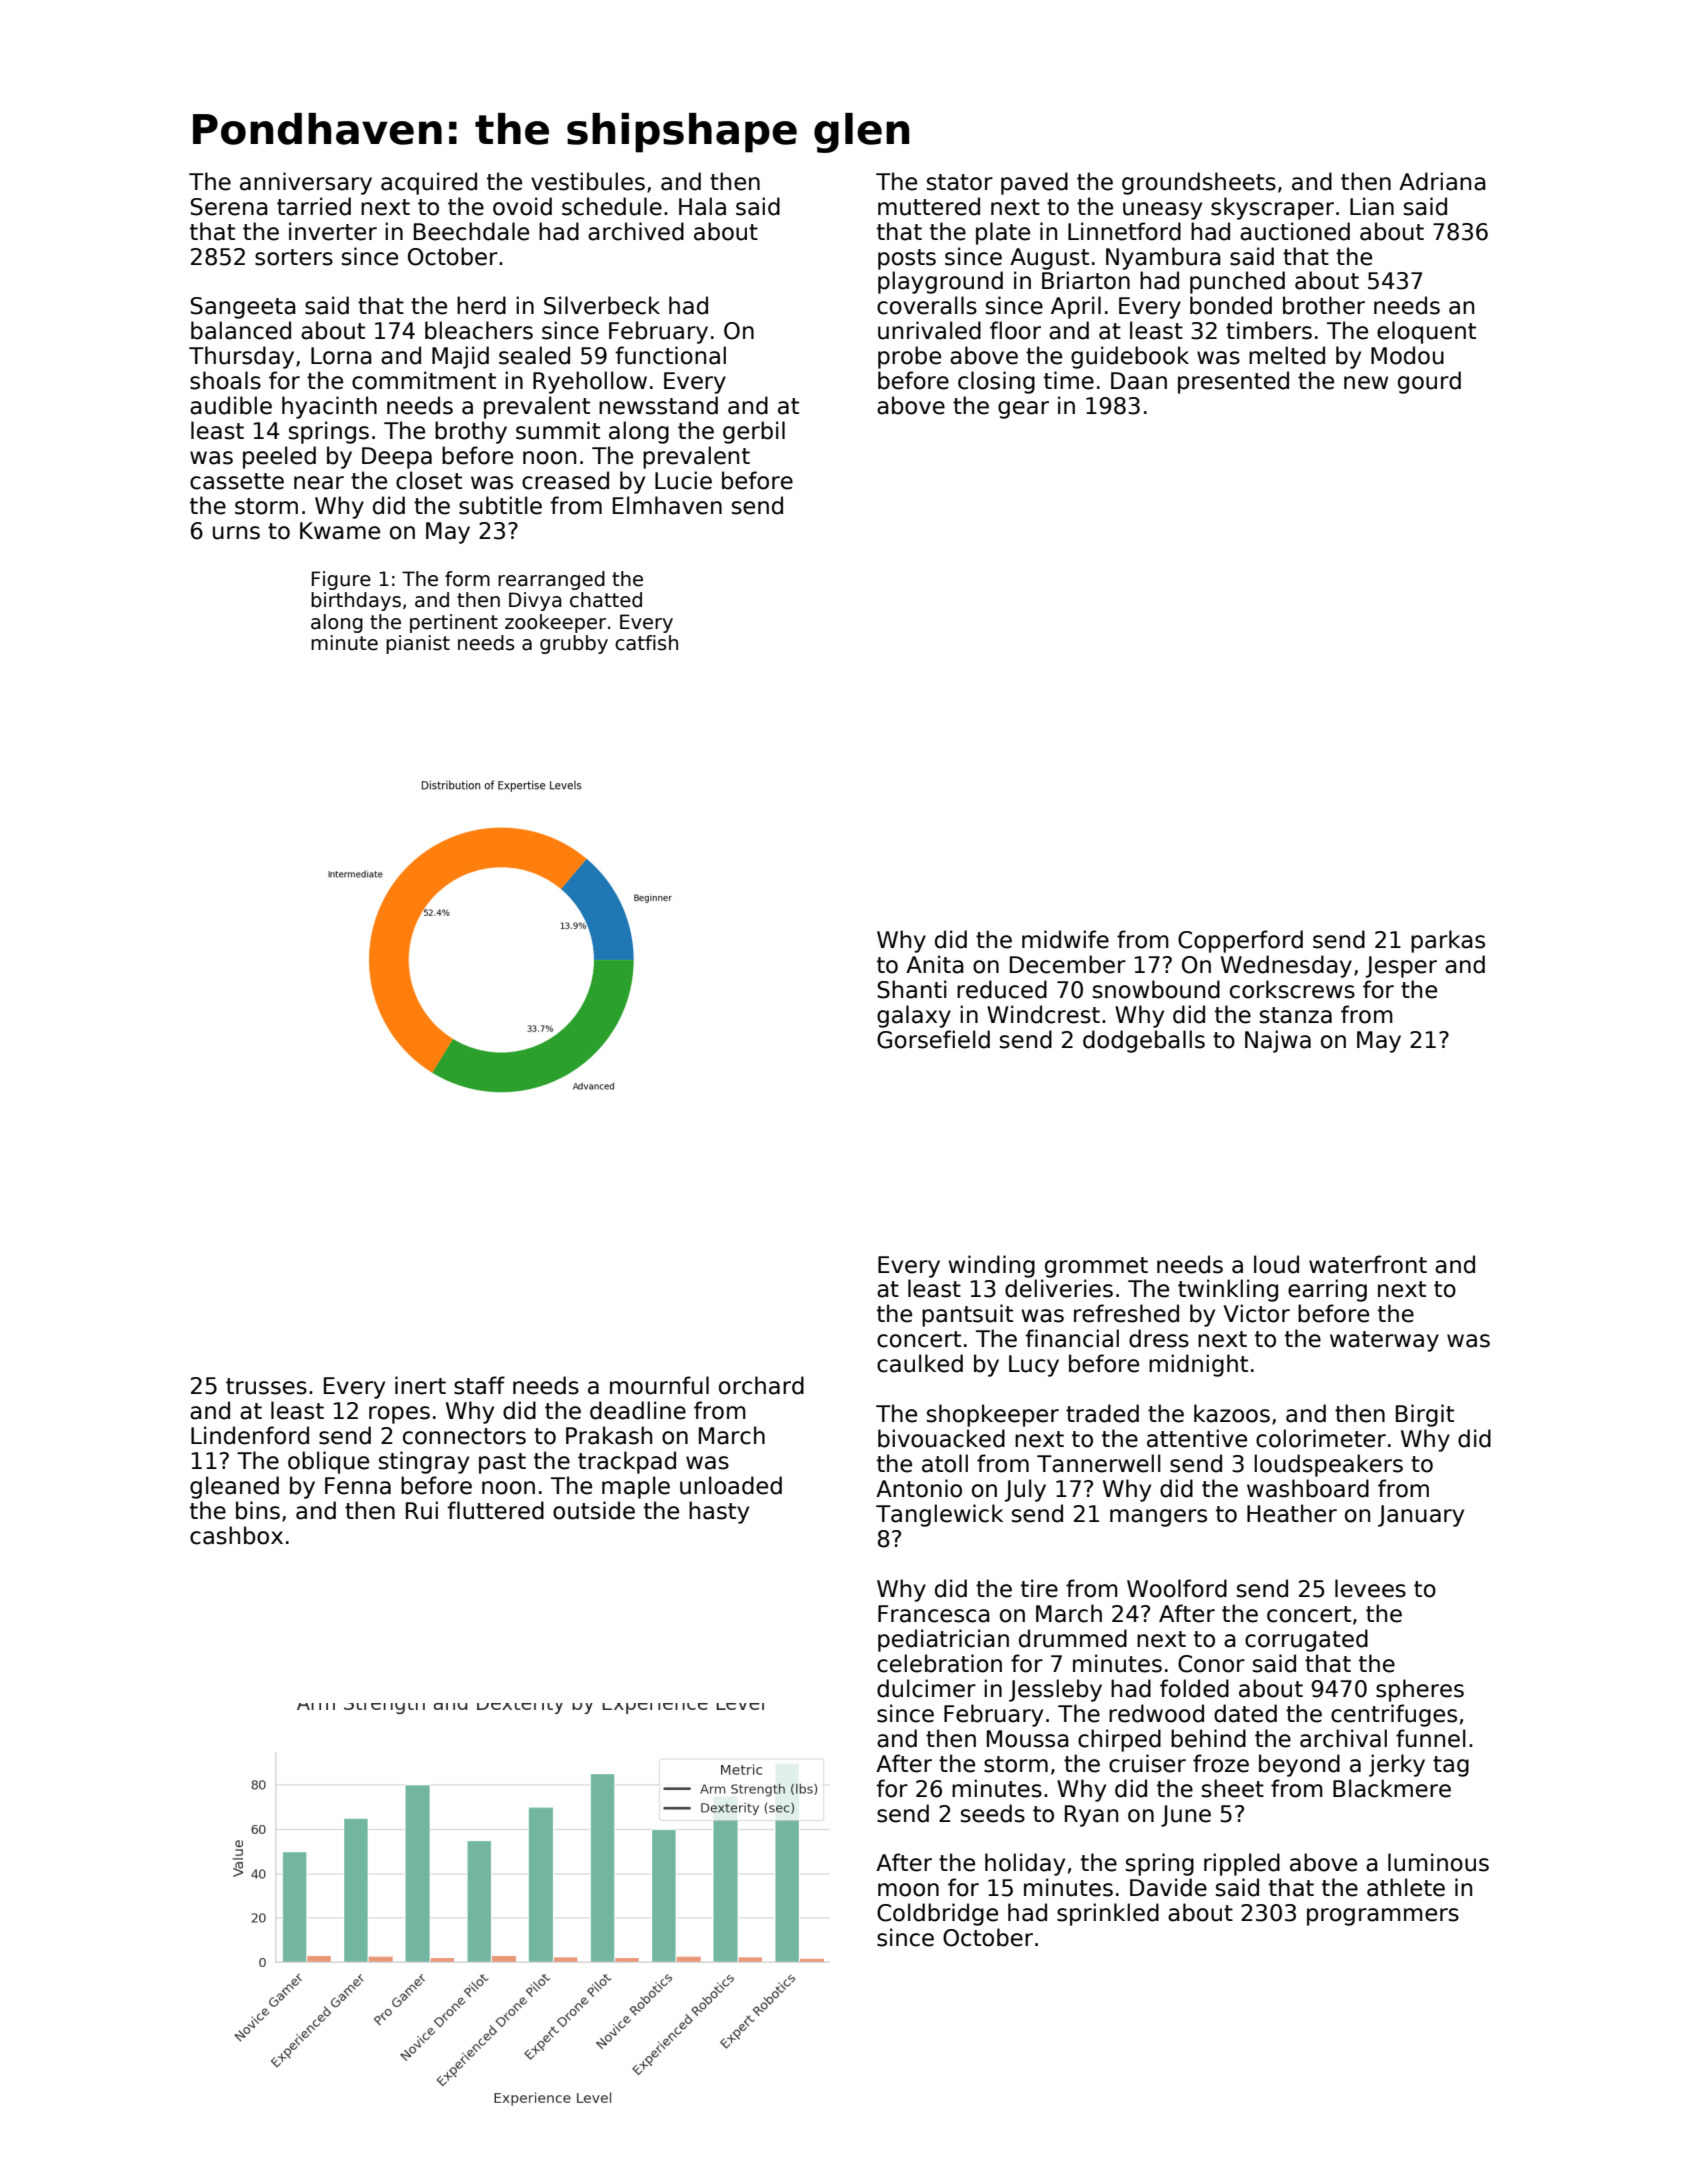  I want to click on financial, so click(1072, 1338).
